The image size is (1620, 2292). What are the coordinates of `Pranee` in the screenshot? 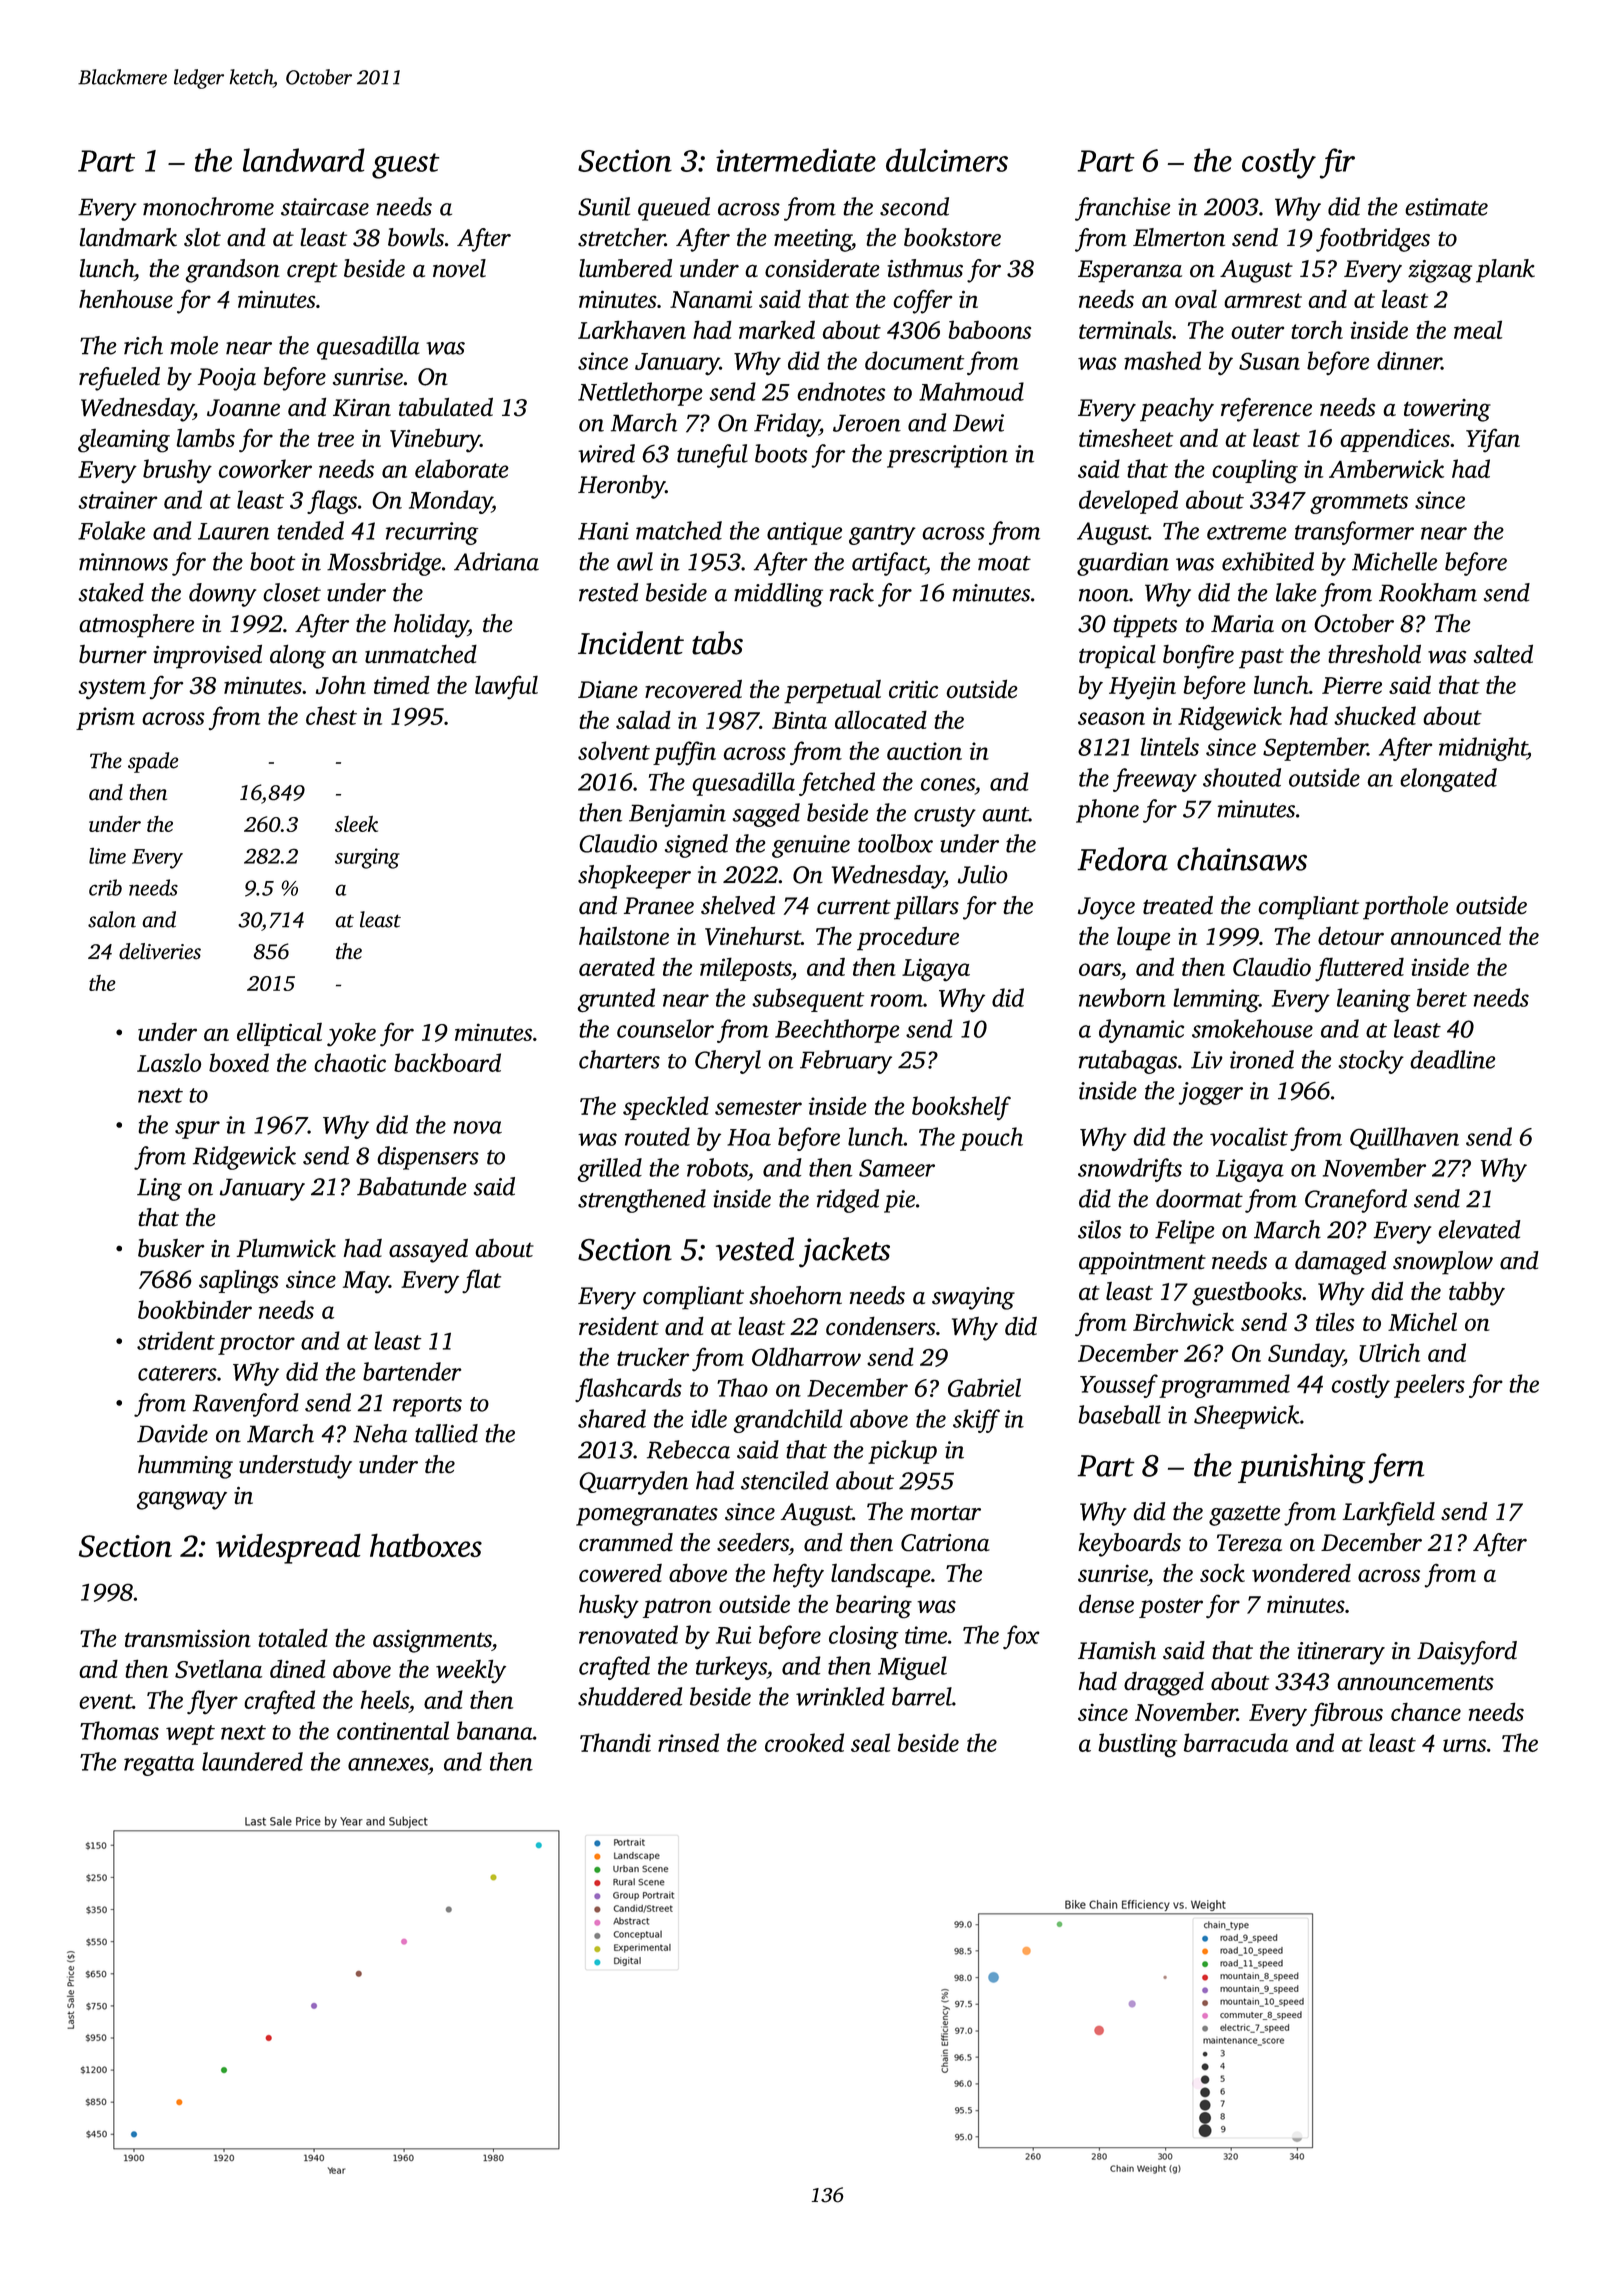 It's located at (659, 906).
